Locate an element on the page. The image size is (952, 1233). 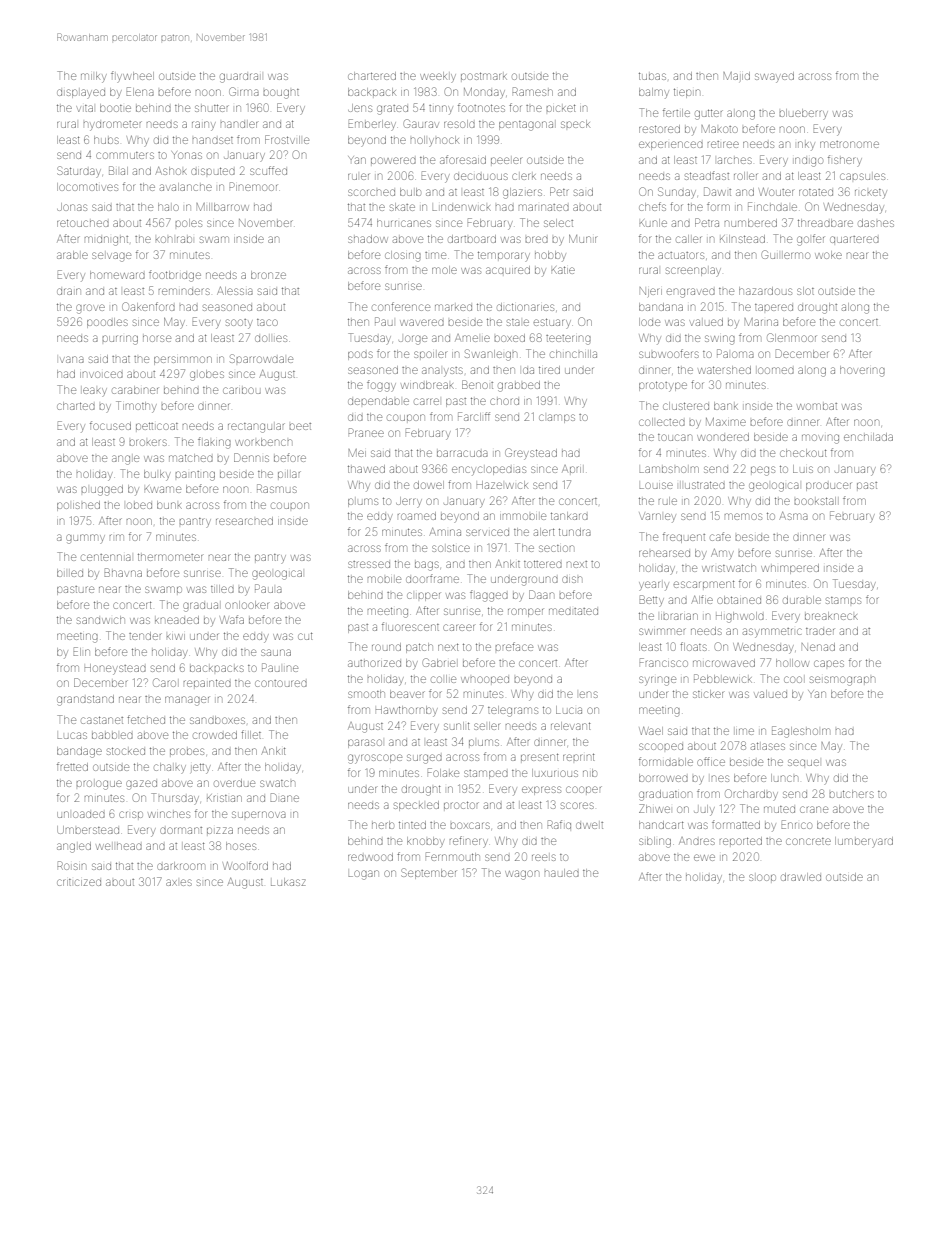
actuators is located at coordinates (681, 255).
